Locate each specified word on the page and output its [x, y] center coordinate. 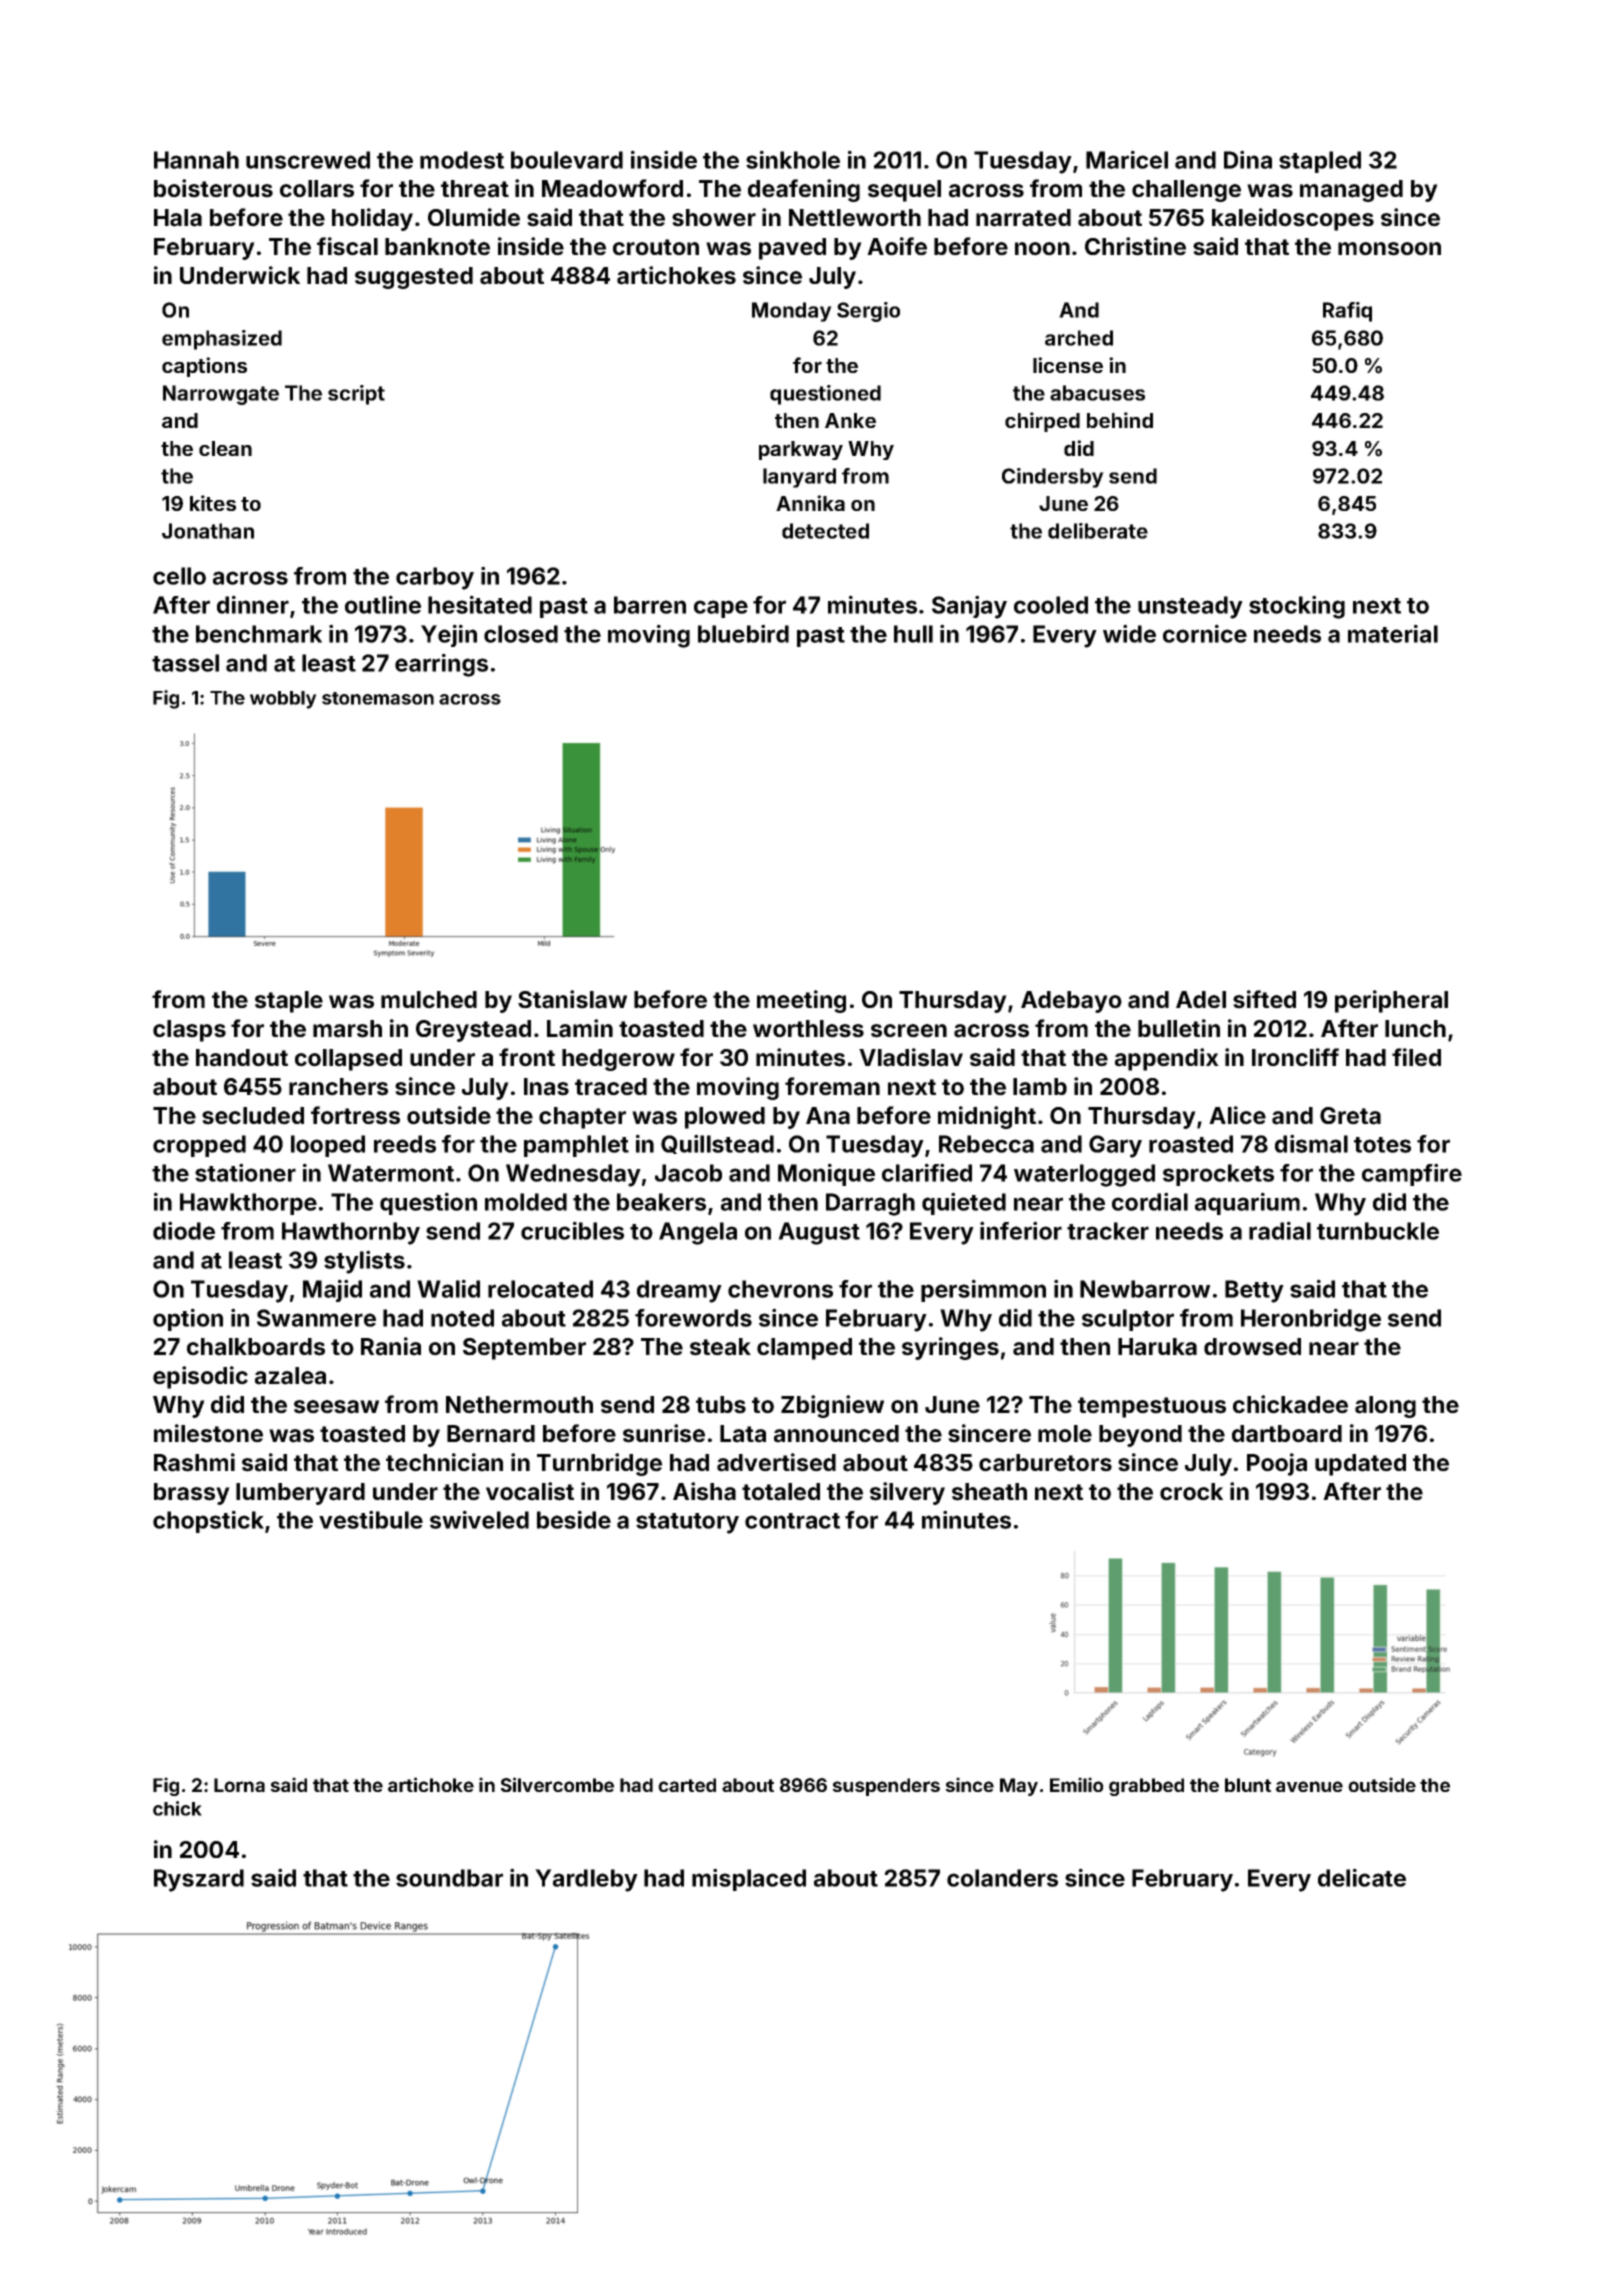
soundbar [449, 1878]
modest [462, 160]
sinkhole [793, 159]
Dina [1248, 159]
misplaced [749, 1879]
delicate [1362, 1877]
